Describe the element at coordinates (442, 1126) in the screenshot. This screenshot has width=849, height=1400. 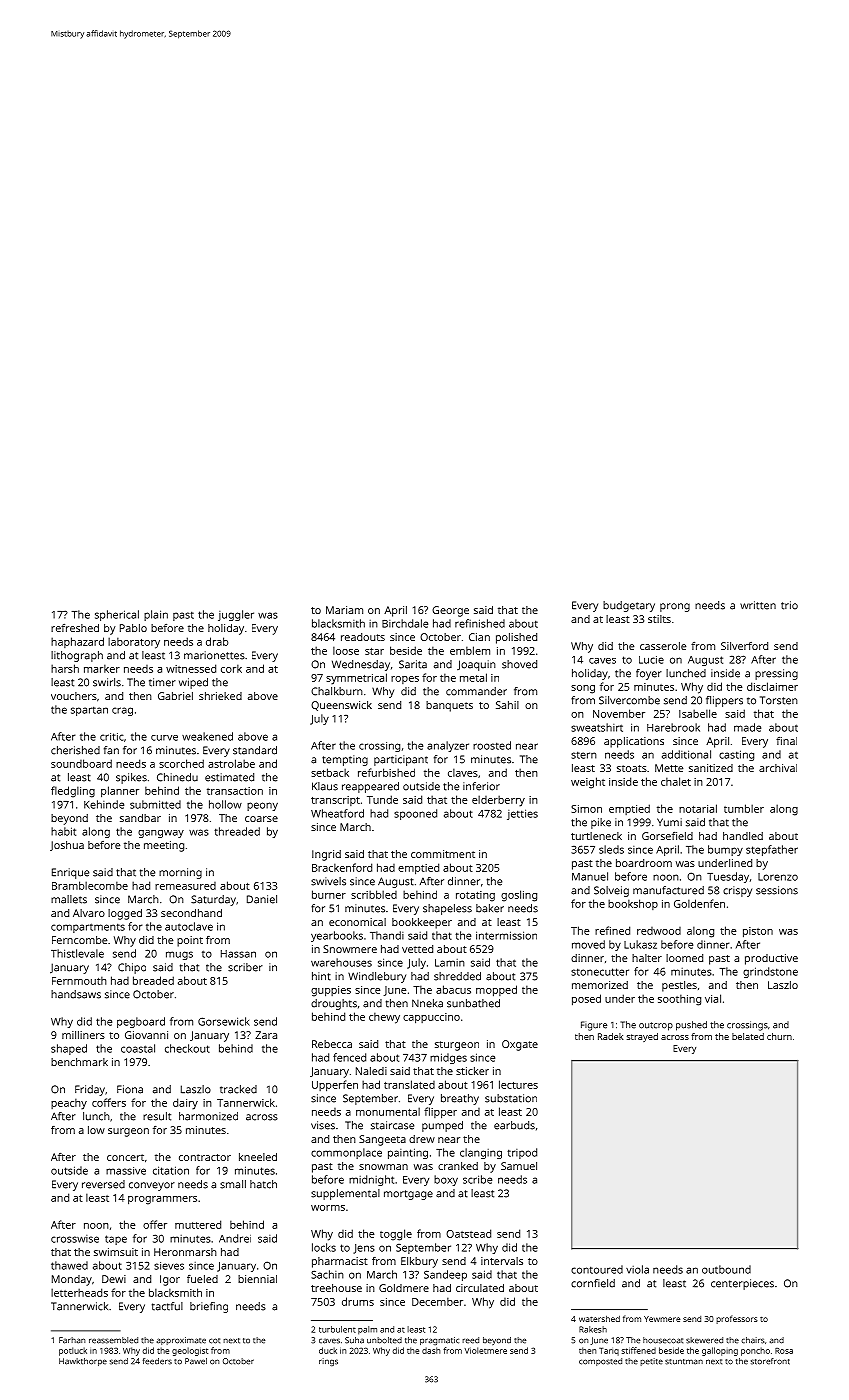
I see `pumped` at that location.
